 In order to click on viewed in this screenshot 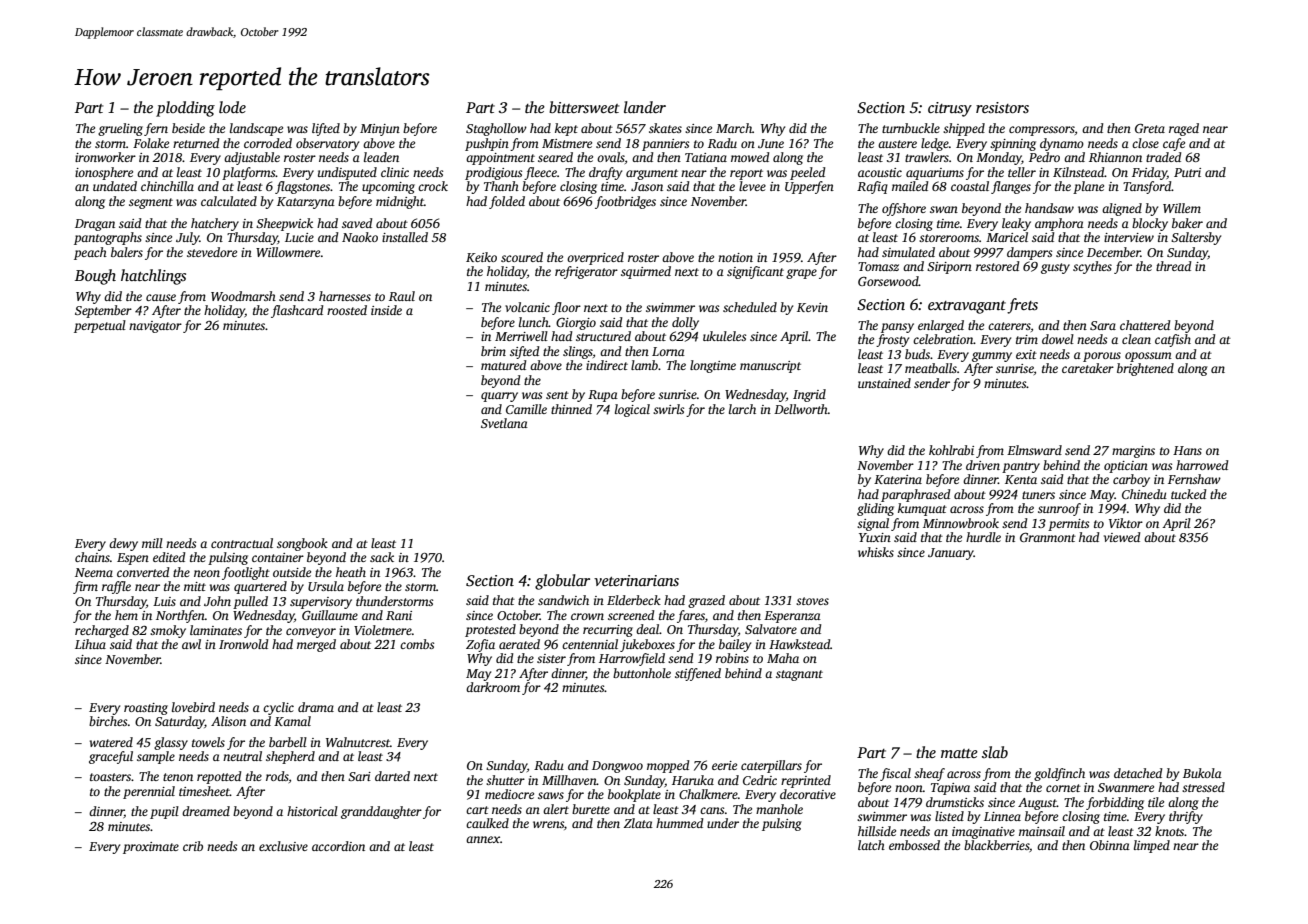, I will do `click(1122, 537)`.
